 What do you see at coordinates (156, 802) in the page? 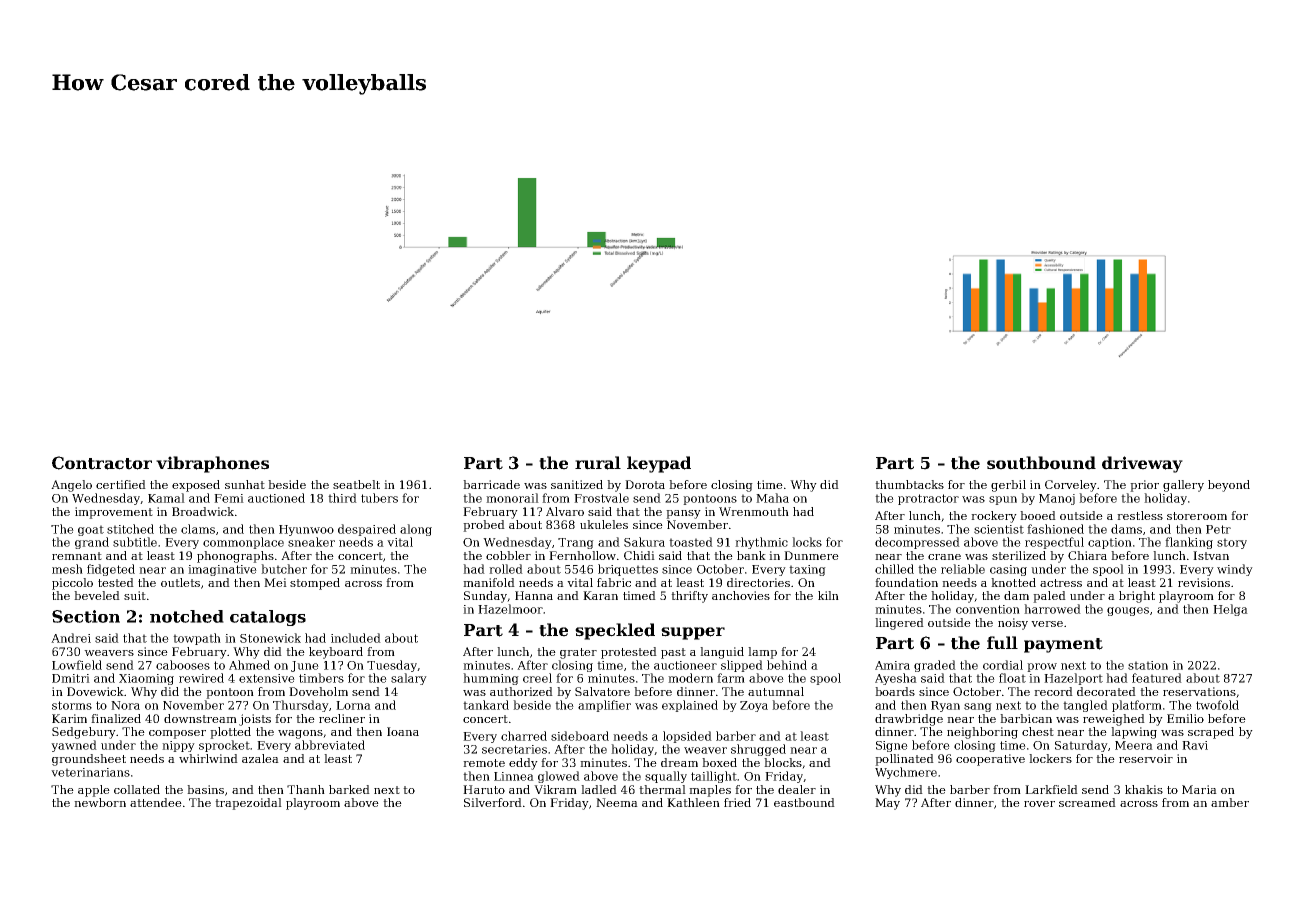
I see `attendee` at bounding box center [156, 802].
